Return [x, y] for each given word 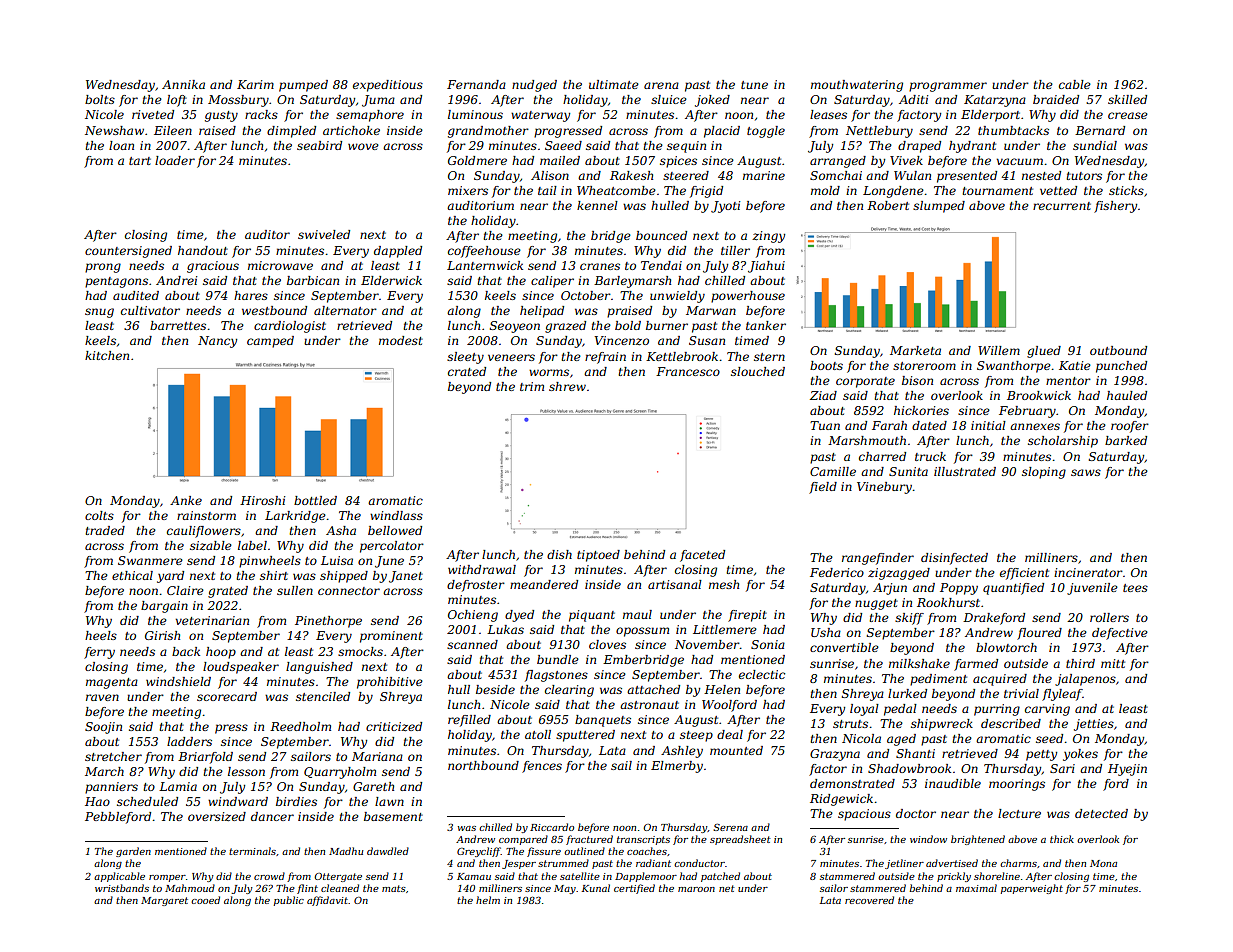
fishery [1115, 207]
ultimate [614, 84]
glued [1044, 352]
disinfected [954, 559]
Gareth [373, 786]
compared [523, 840]
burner [667, 325]
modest [401, 340]
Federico [837, 572]
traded [105, 530]
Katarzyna [995, 101]
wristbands [122, 888]
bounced [661, 235]
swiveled [324, 234]
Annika [183, 84]
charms [1018, 863]
